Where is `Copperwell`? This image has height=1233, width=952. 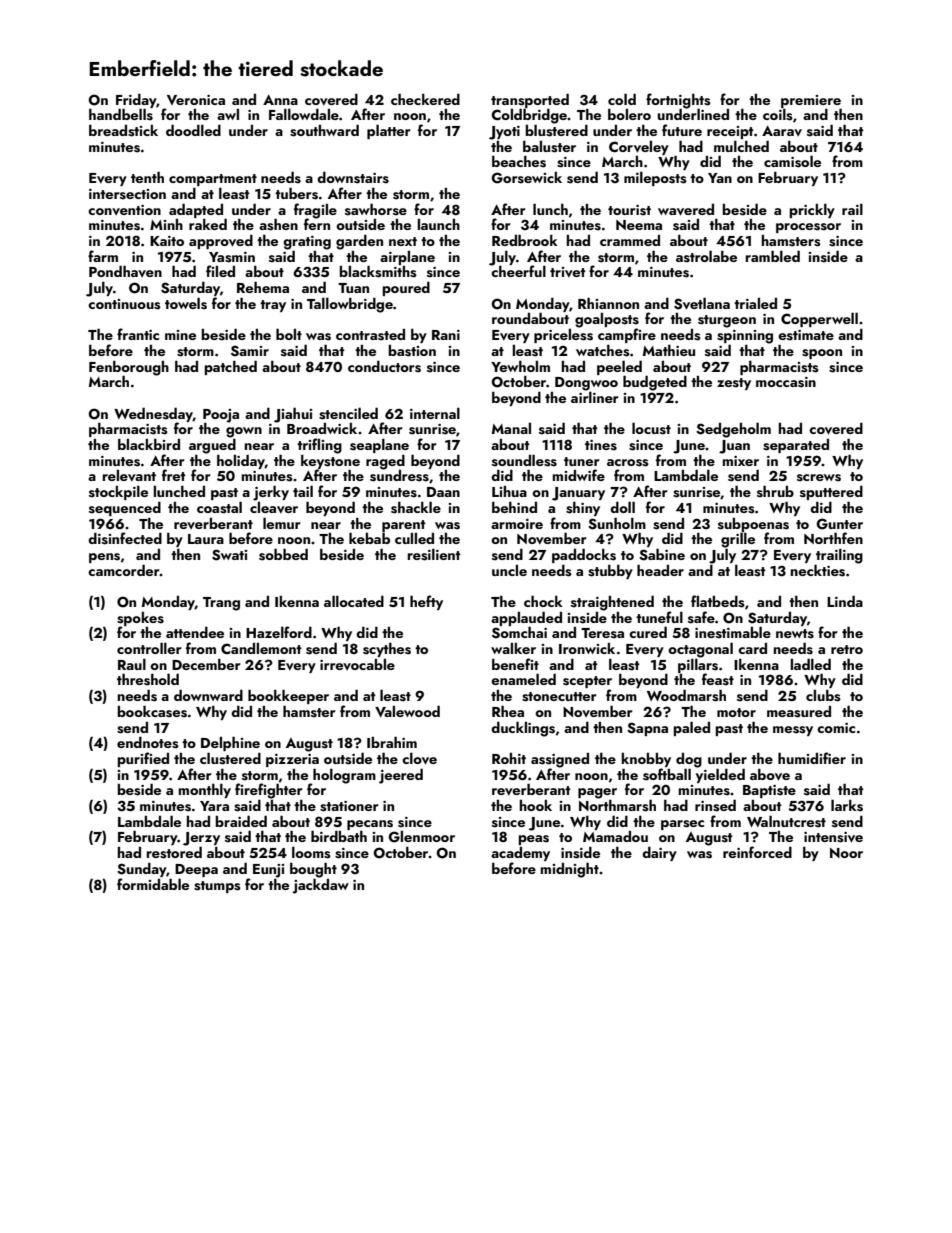
Copperwell is located at coordinates (819, 319).
